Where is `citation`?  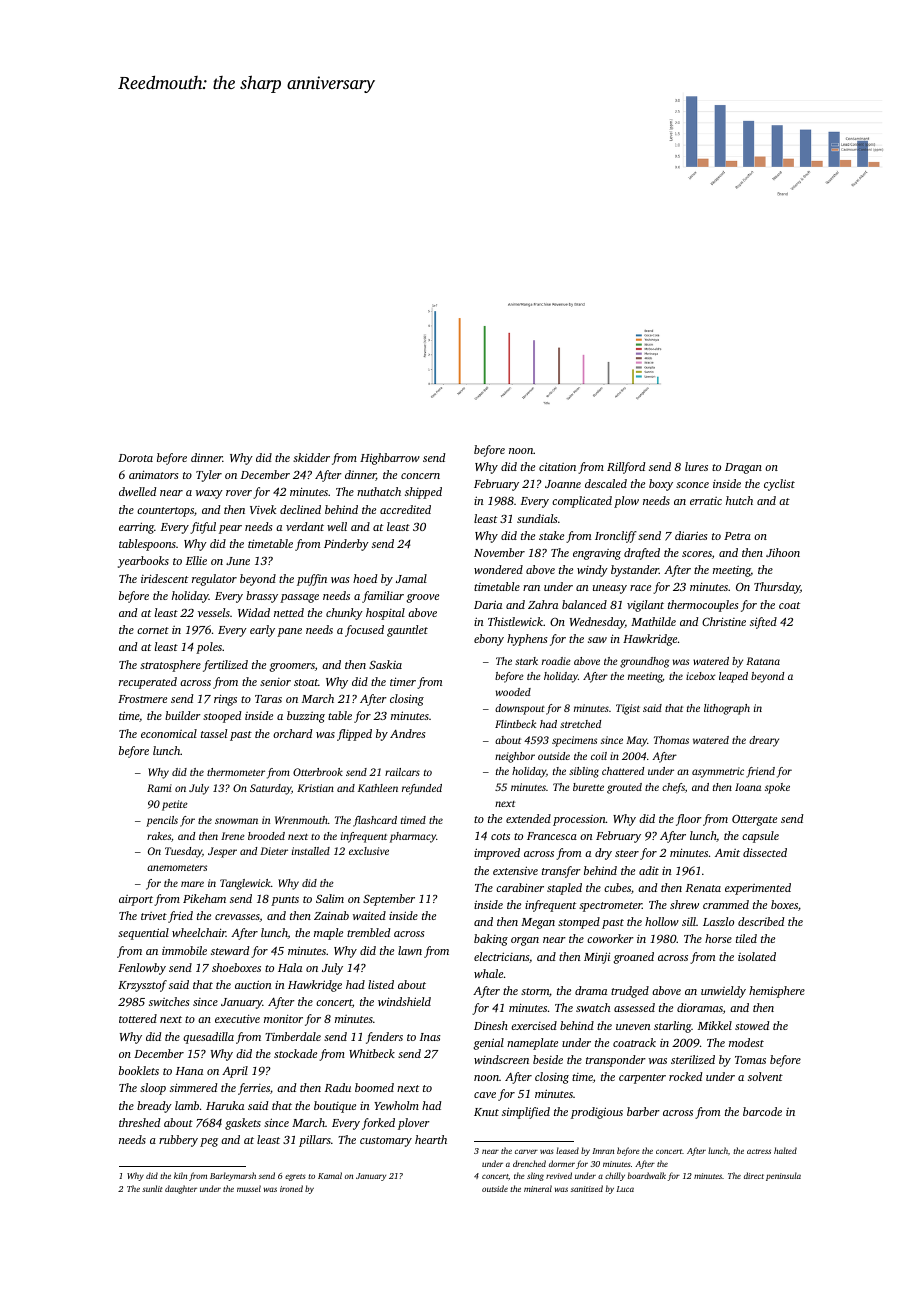 citation is located at coordinates (557, 466).
